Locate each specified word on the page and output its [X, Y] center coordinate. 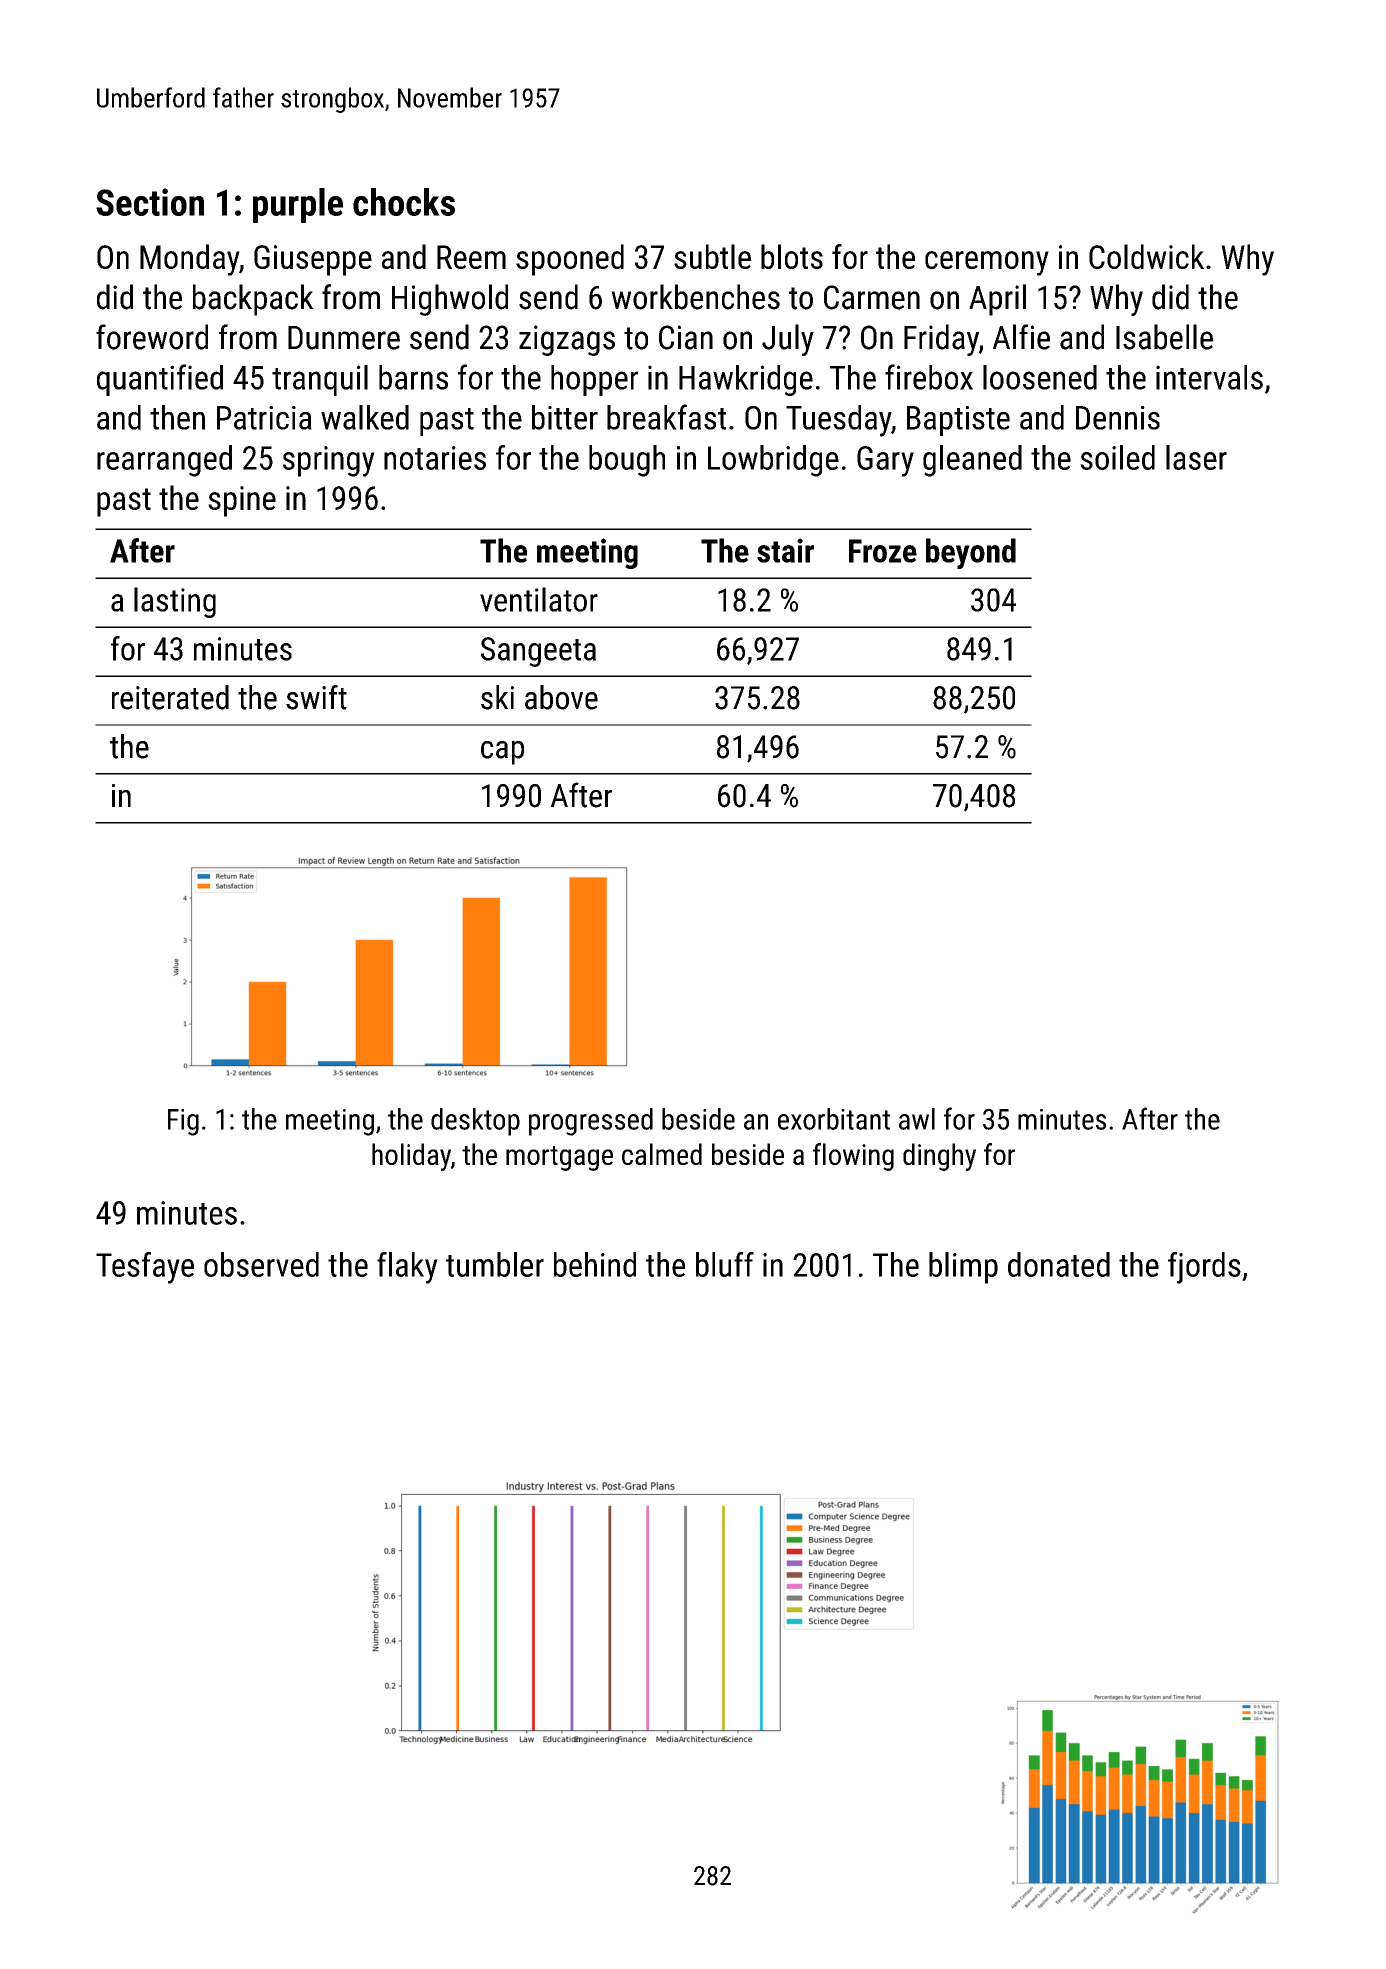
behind [595, 1264]
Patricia [264, 418]
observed [261, 1264]
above [561, 697]
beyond [971, 553]
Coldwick [1146, 256]
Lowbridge [773, 461]
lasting [175, 602]
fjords [1204, 1268]
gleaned [972, 461]
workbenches [695, 297]
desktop [475, 1122]
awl [917, 1119]
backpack [253, 300]
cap [502, 753]
